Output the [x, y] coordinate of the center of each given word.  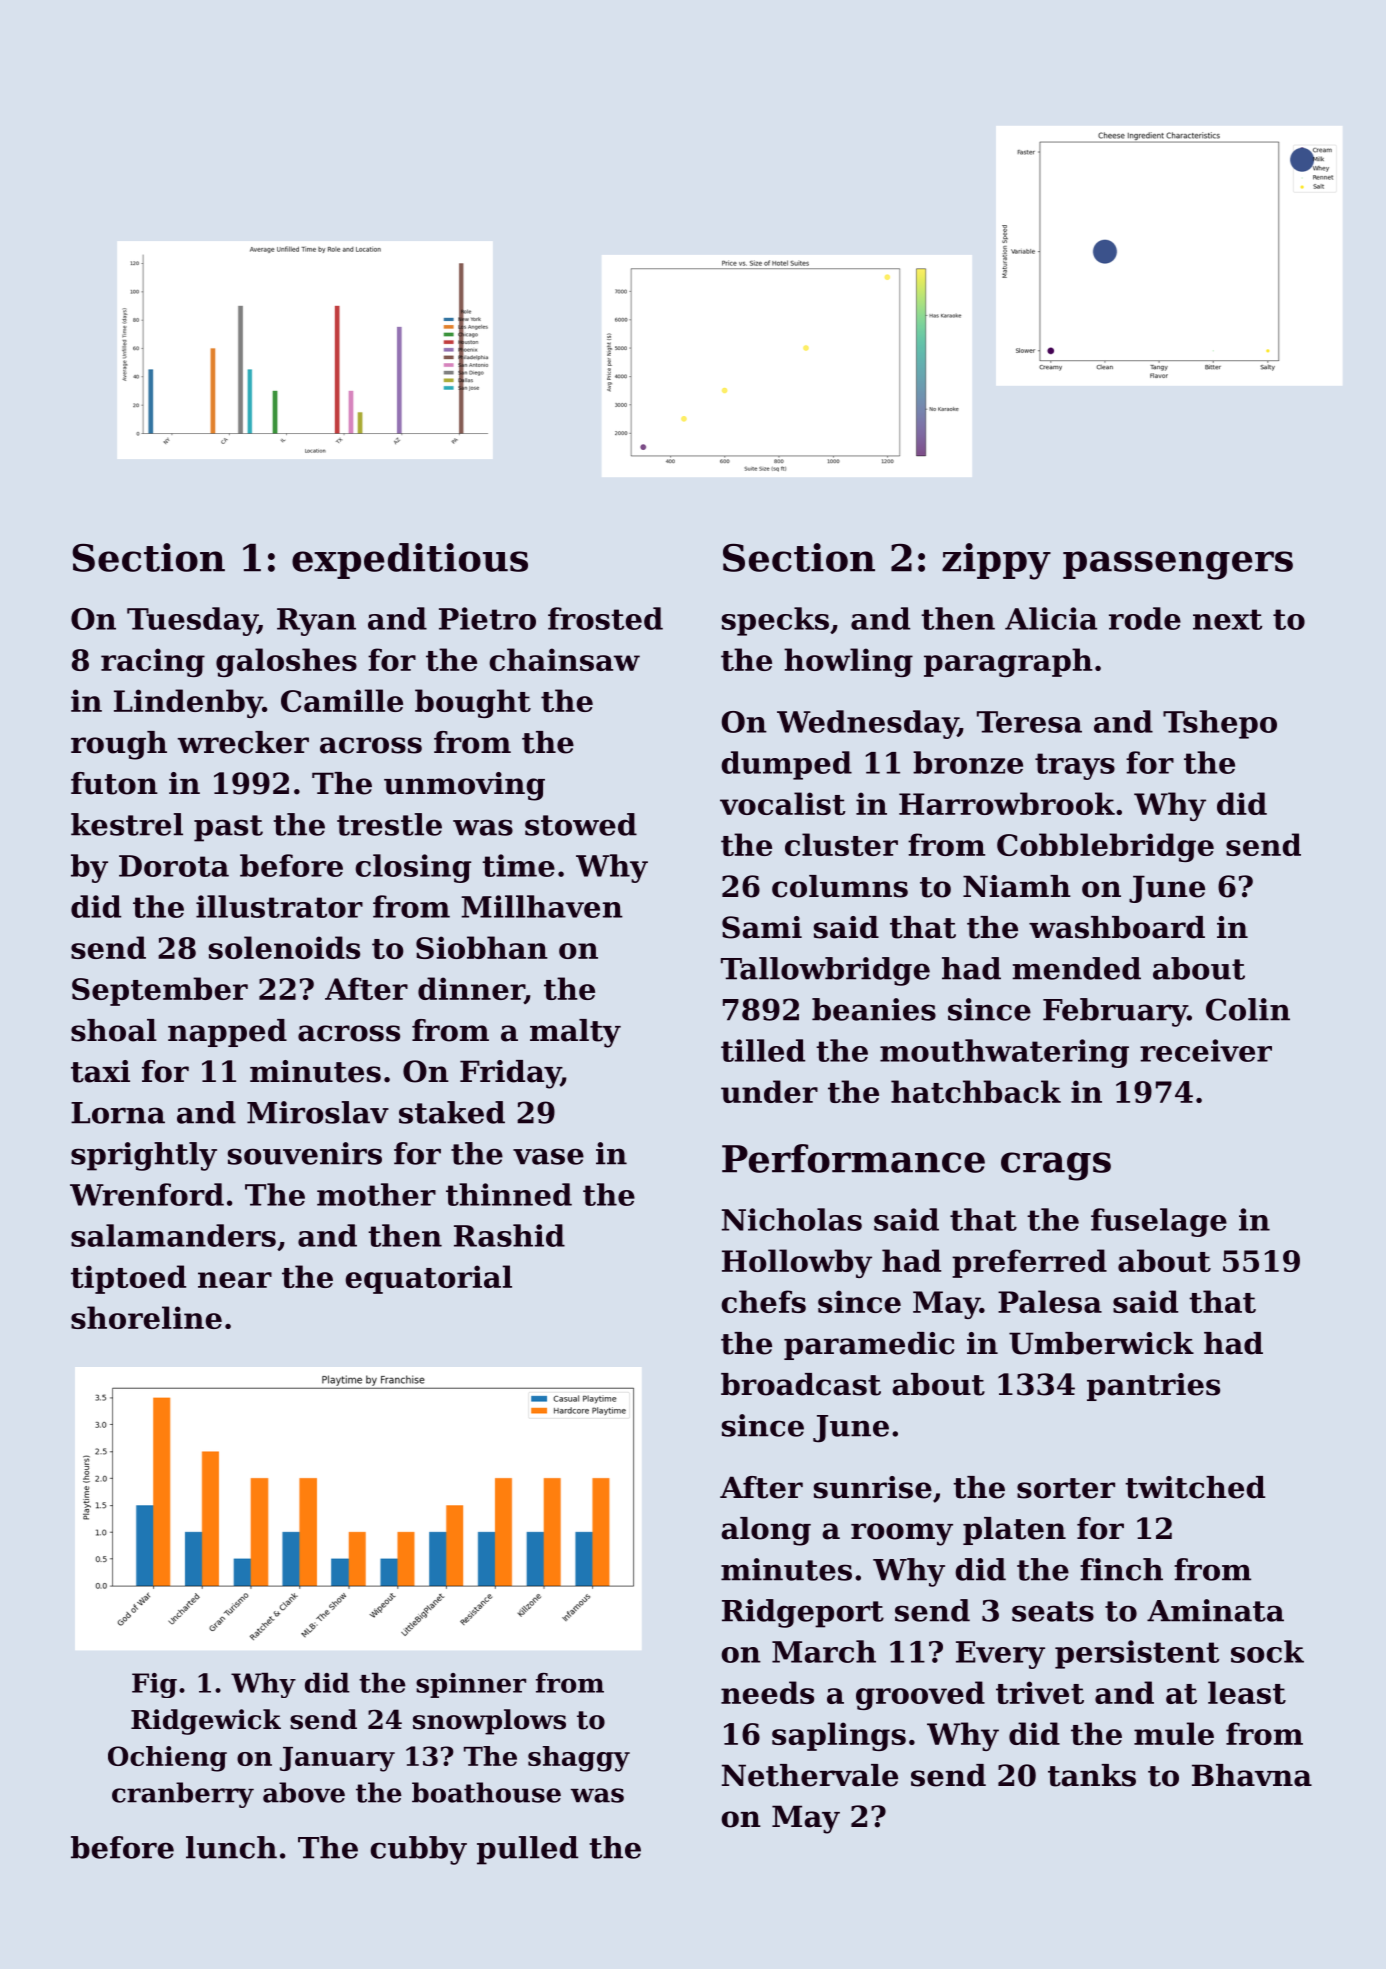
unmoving [464, 786]
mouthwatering [1004, 1053]
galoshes [286, 662]
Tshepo [1220, 724]
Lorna [118, 1113]
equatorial [428, 1279]
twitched [1195, 1487]
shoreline [146, 1317]
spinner [471, 1685]
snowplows [489, 1722]
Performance [853, 1158]
